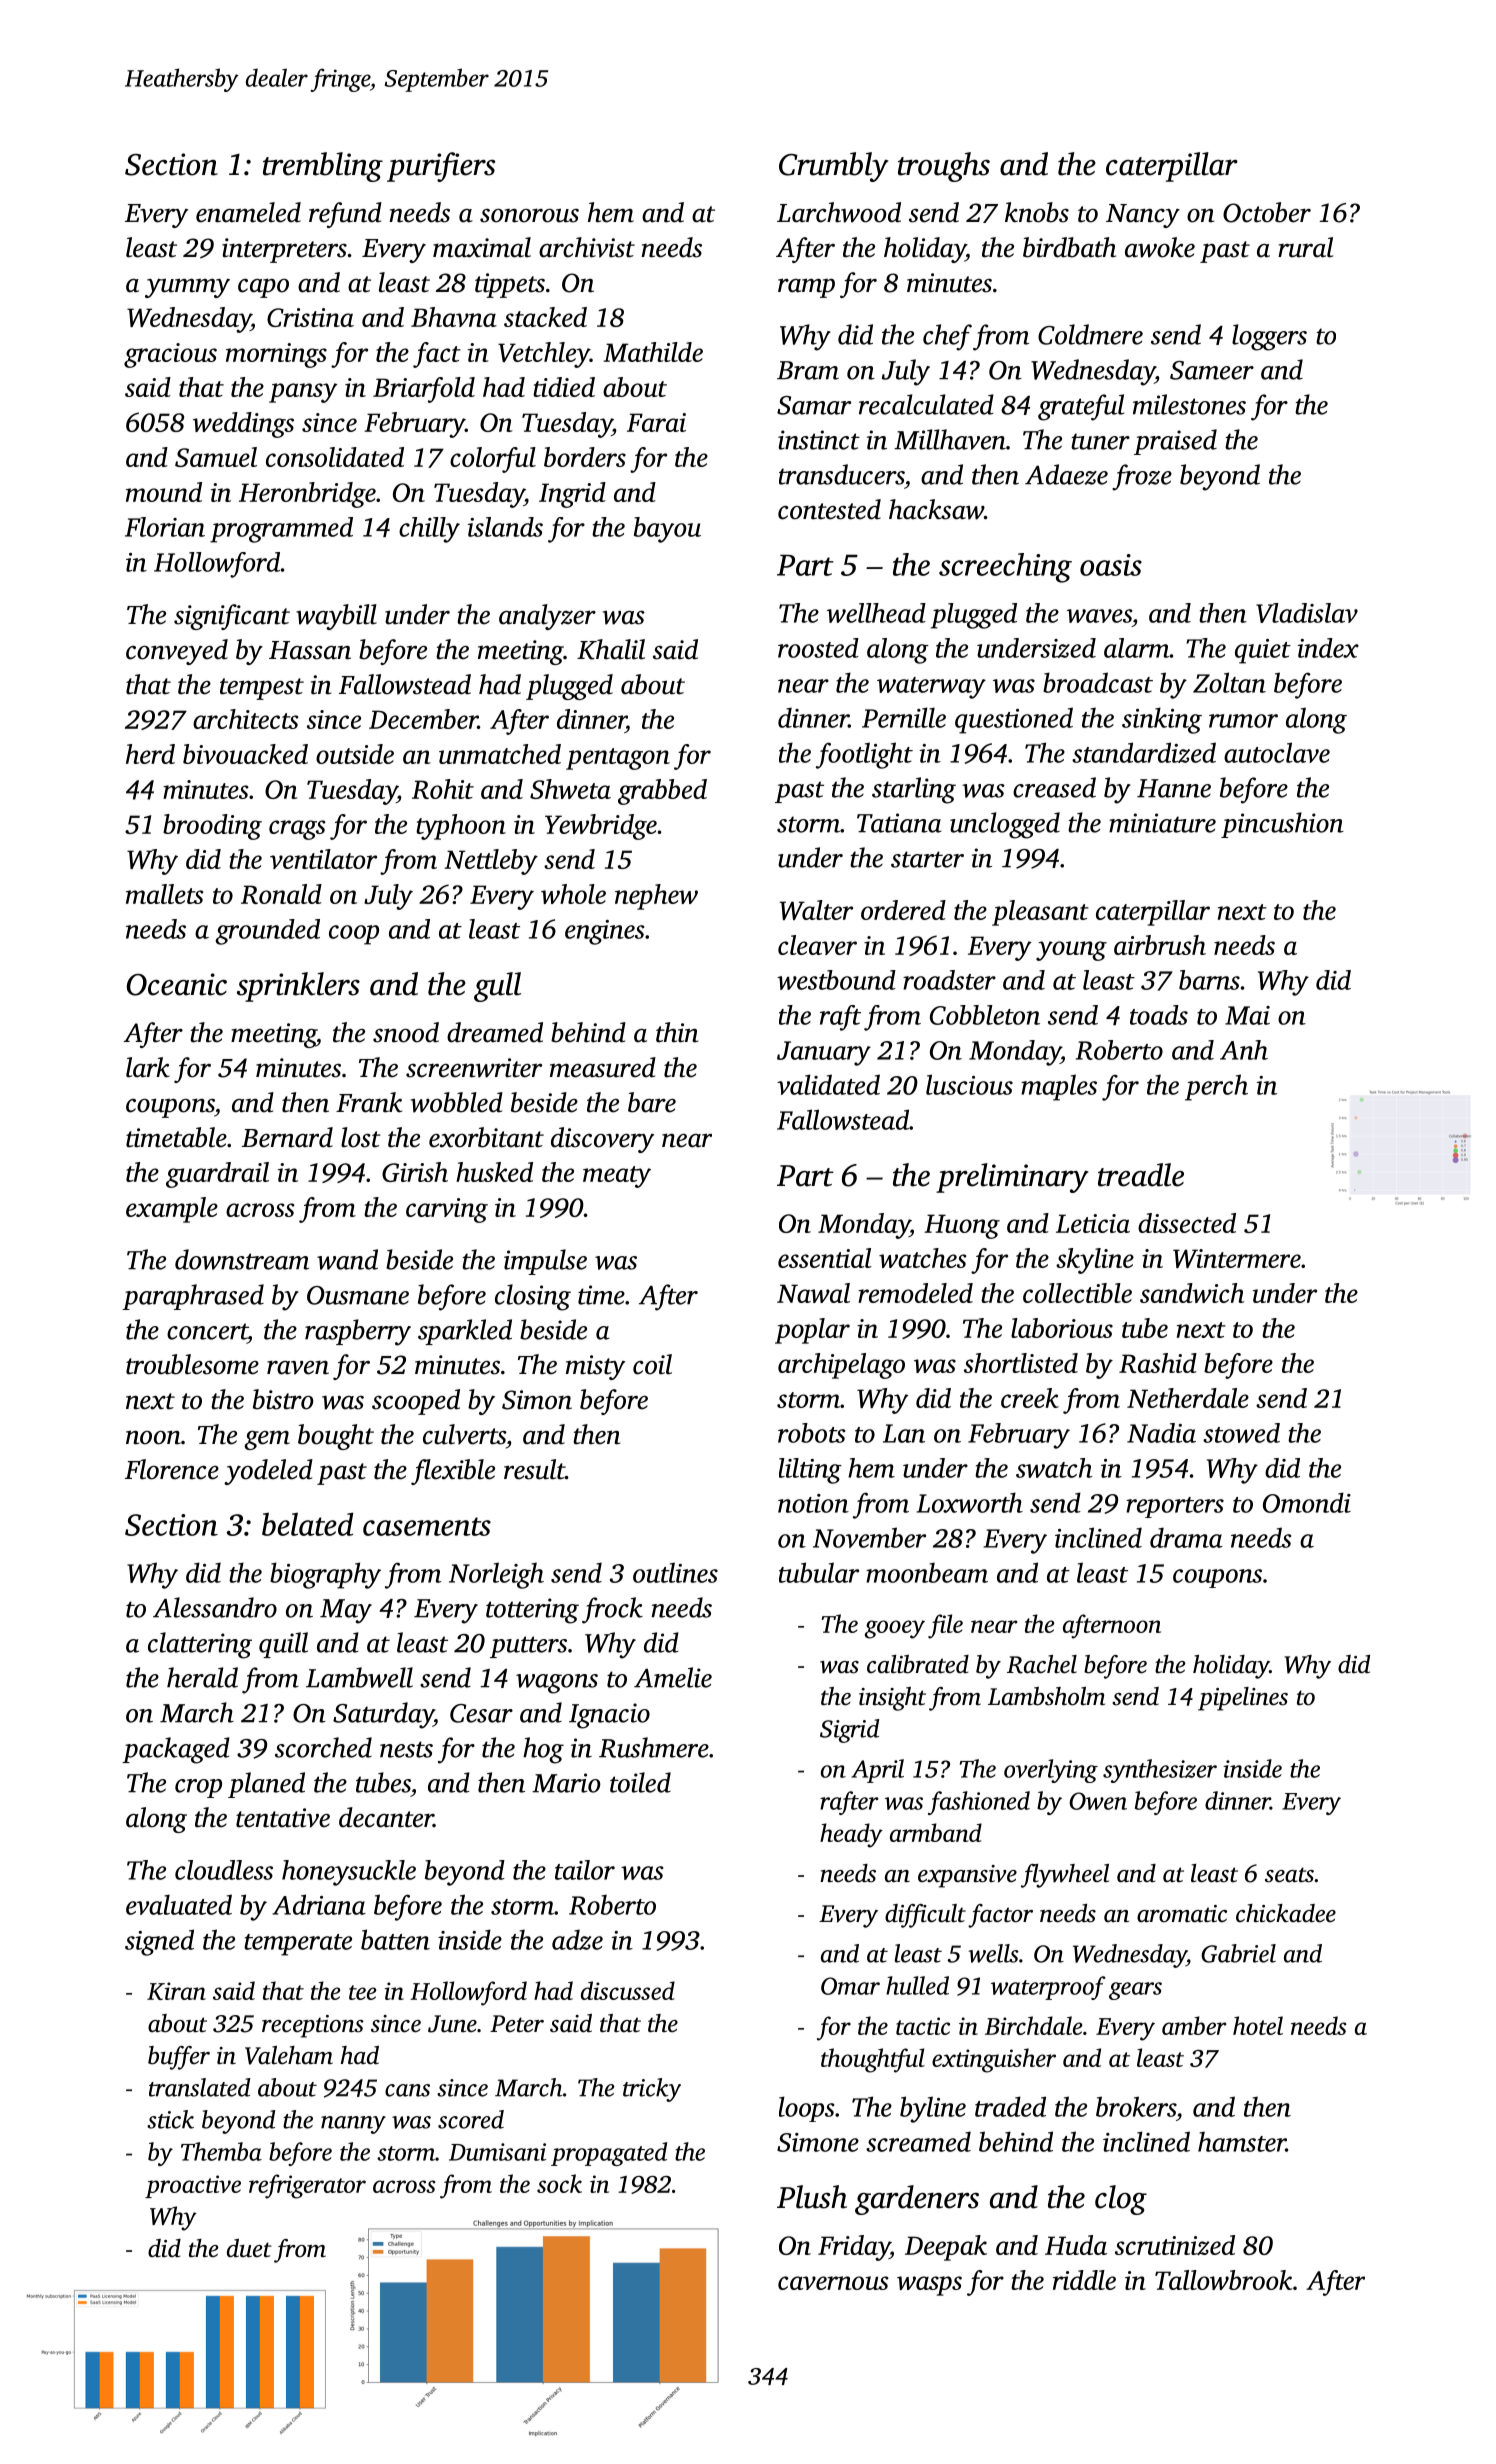 The image size is (1496, 2464). What do you see at coordinates (1186, 1537) in the screenshot?
I see `drama` at bounding box center [1186, 1537].
